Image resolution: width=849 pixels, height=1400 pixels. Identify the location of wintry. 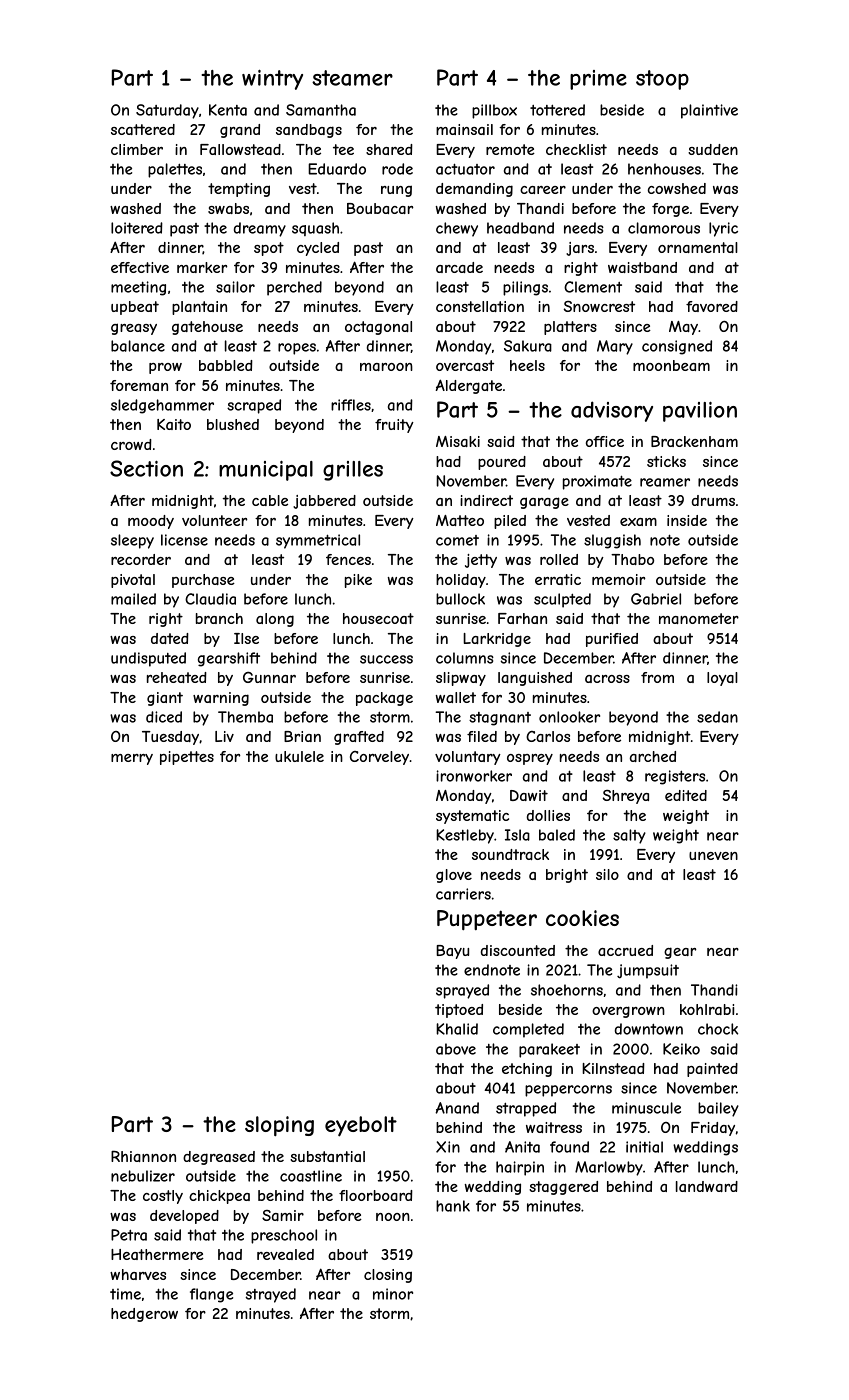
(272, 79).
